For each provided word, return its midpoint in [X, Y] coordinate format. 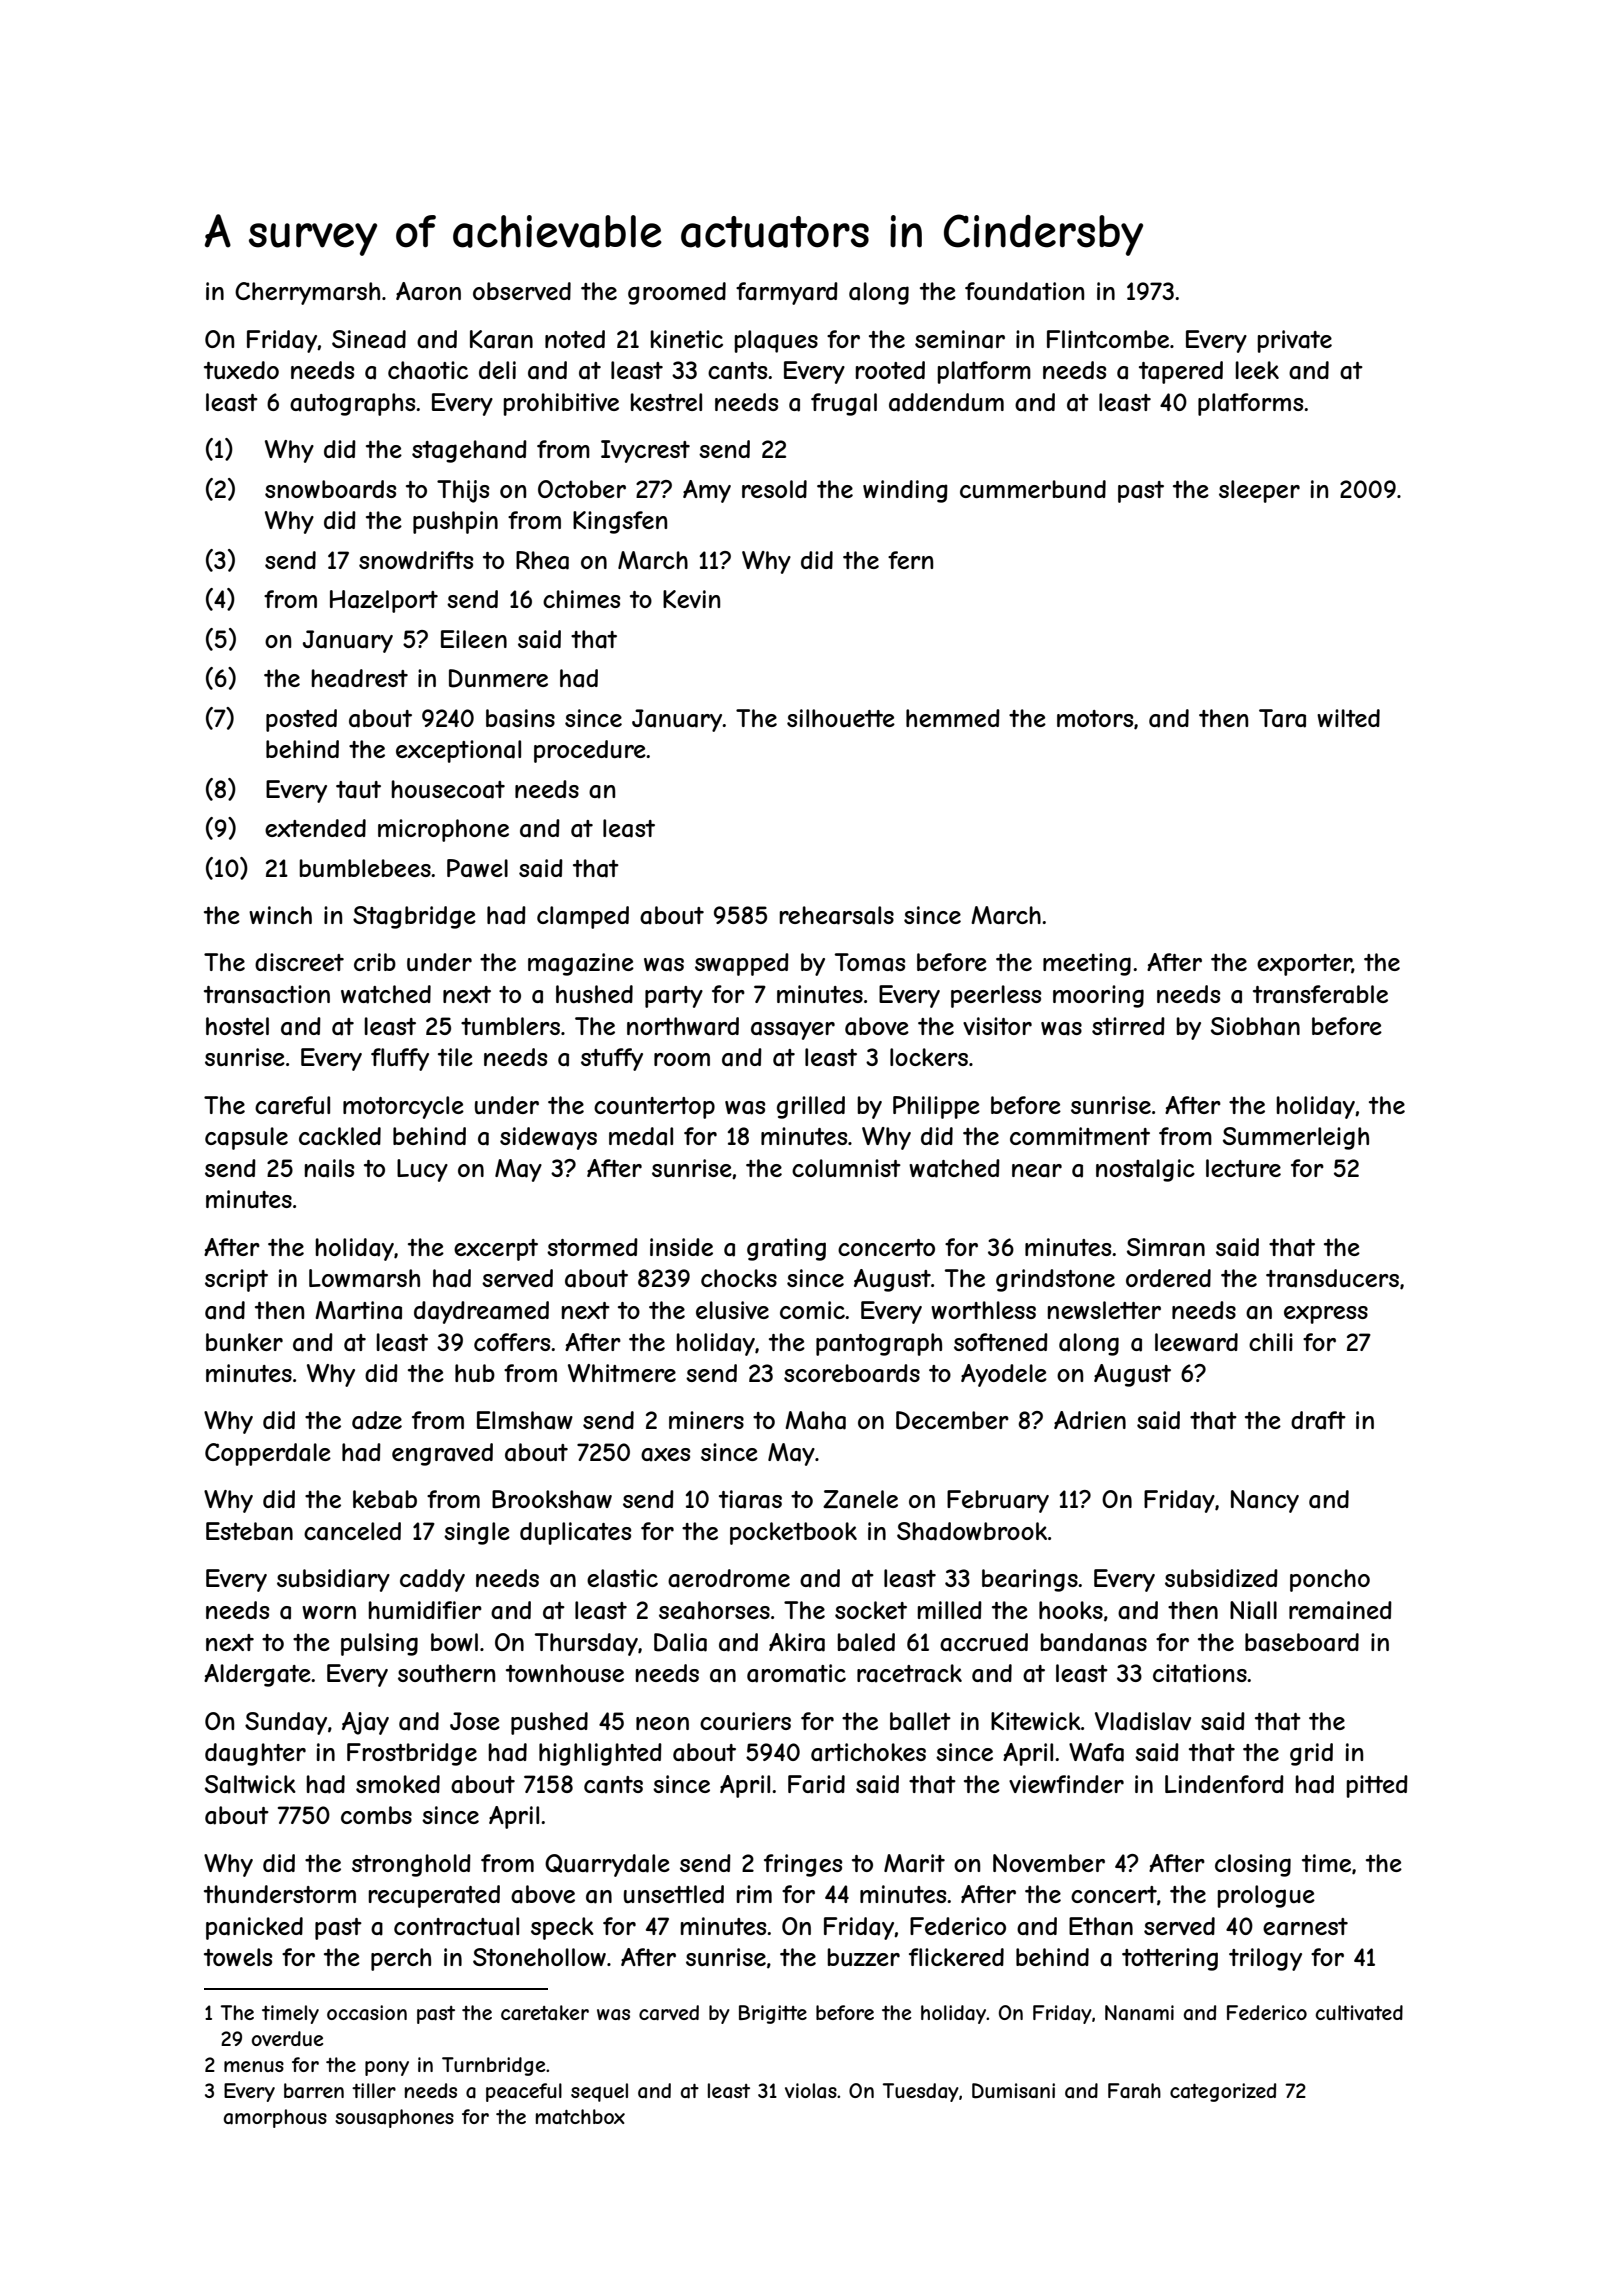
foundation [1024, 291]
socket [871, 1610]
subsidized [1221, 1578]
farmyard [787, 293]
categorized [1223, 2092]
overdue [287, 2038]
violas [811, 2090]
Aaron [428, 291]
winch [280, 915]
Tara [1282, 718]
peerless [996, 996]
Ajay [365, 1723]
